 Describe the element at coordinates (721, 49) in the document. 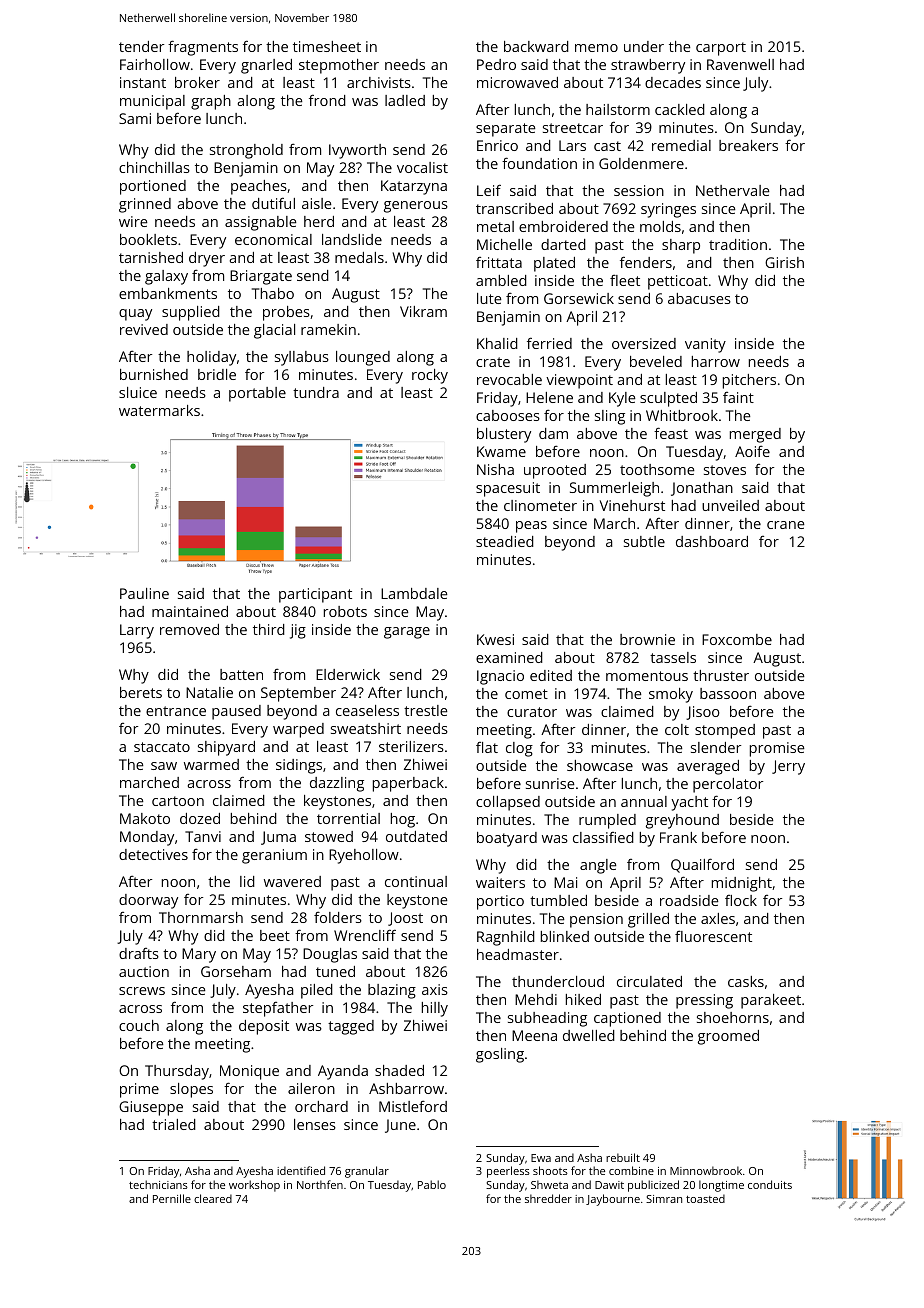

I see `carport` at that location.
